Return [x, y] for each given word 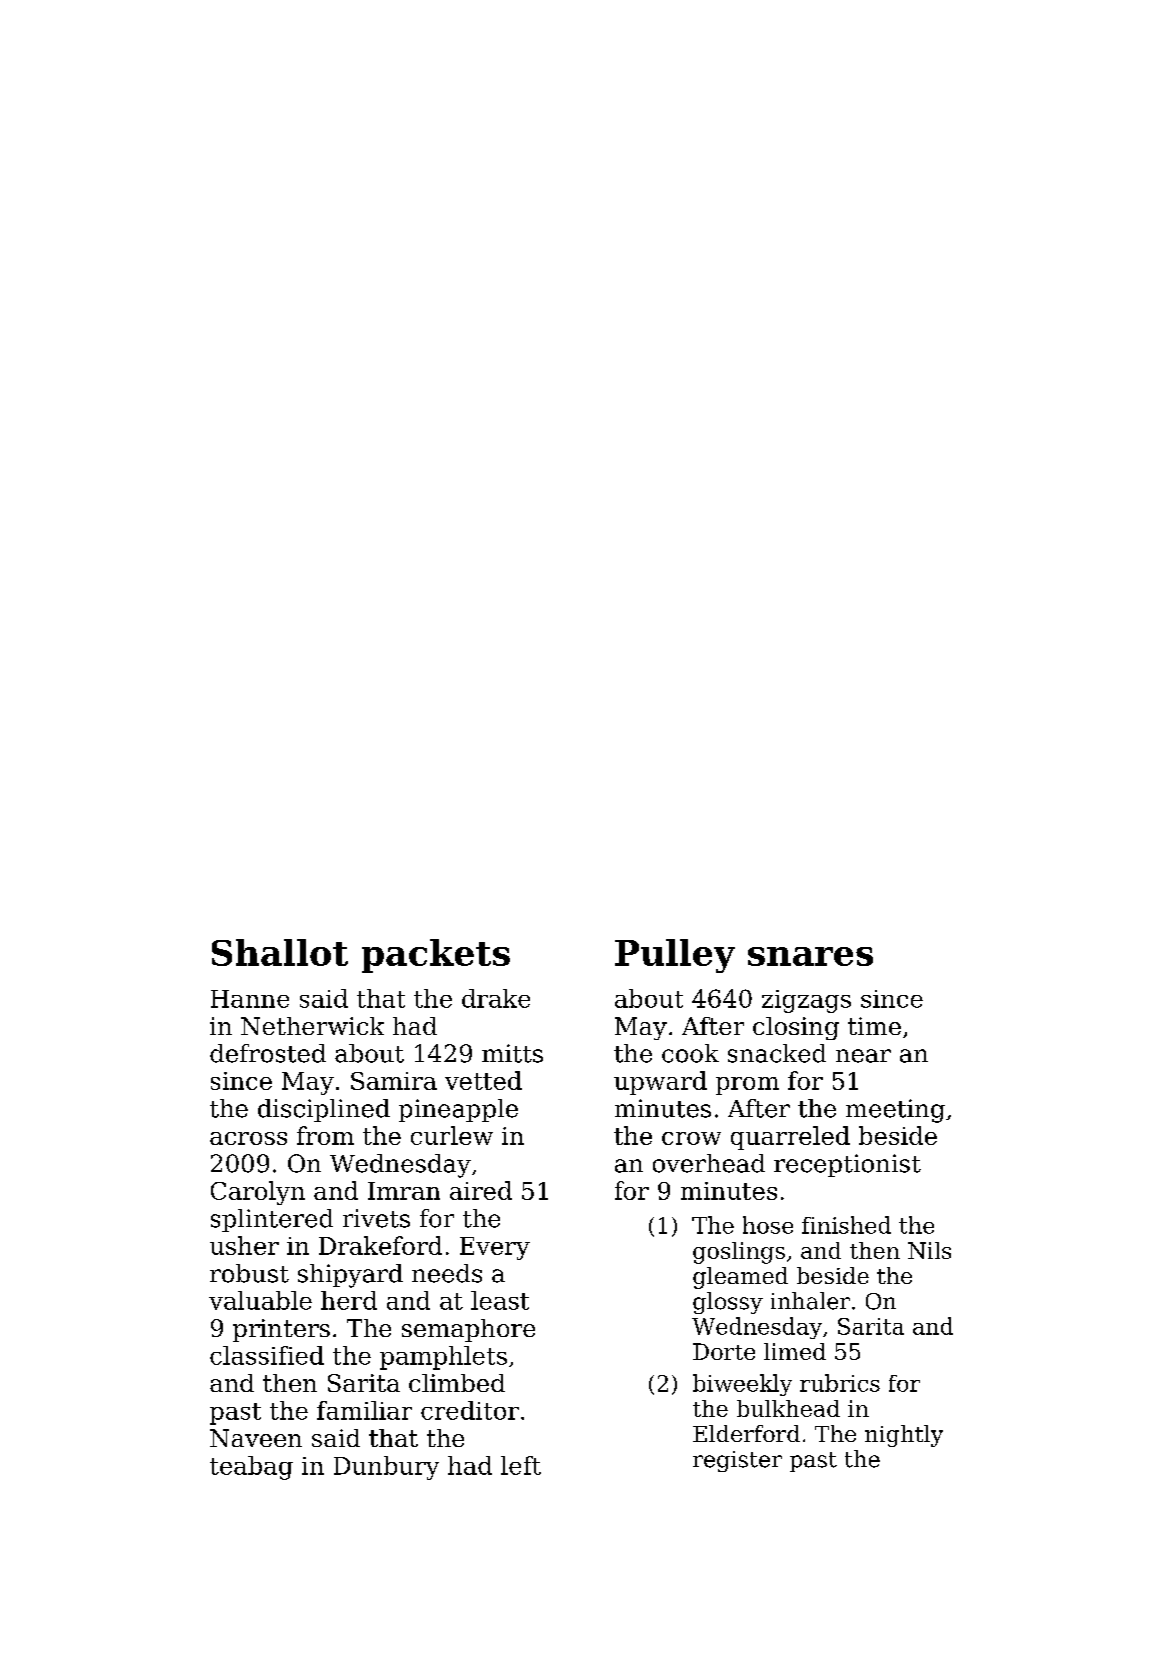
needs [447, 1273]
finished [846, 1225]
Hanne [250, 999]
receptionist [847, 1165]
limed [795, 1351]
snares [810, 956]
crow [691, 1138]
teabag [251, 1468]
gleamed [740, 1278]
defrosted [268, 1053]
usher [244, 1245]
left [521, 1465]
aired [481, 1190]
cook [690, 1053]
